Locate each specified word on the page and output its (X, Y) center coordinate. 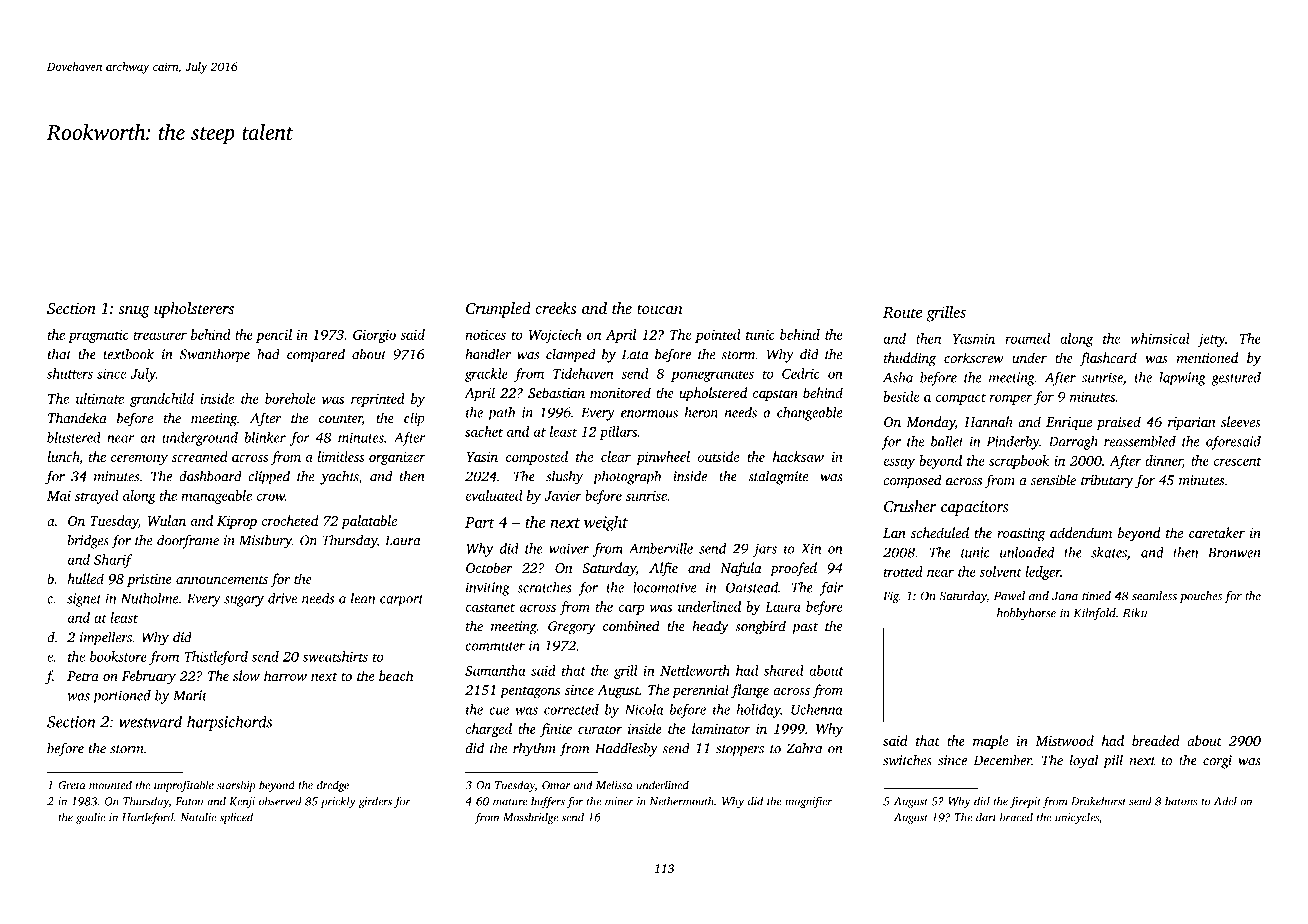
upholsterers (194, 310)
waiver (569, 548)
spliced (236, 818)
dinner (1164, 461)
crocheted (290, 520)
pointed (717, 336)
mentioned (1207, 357)
